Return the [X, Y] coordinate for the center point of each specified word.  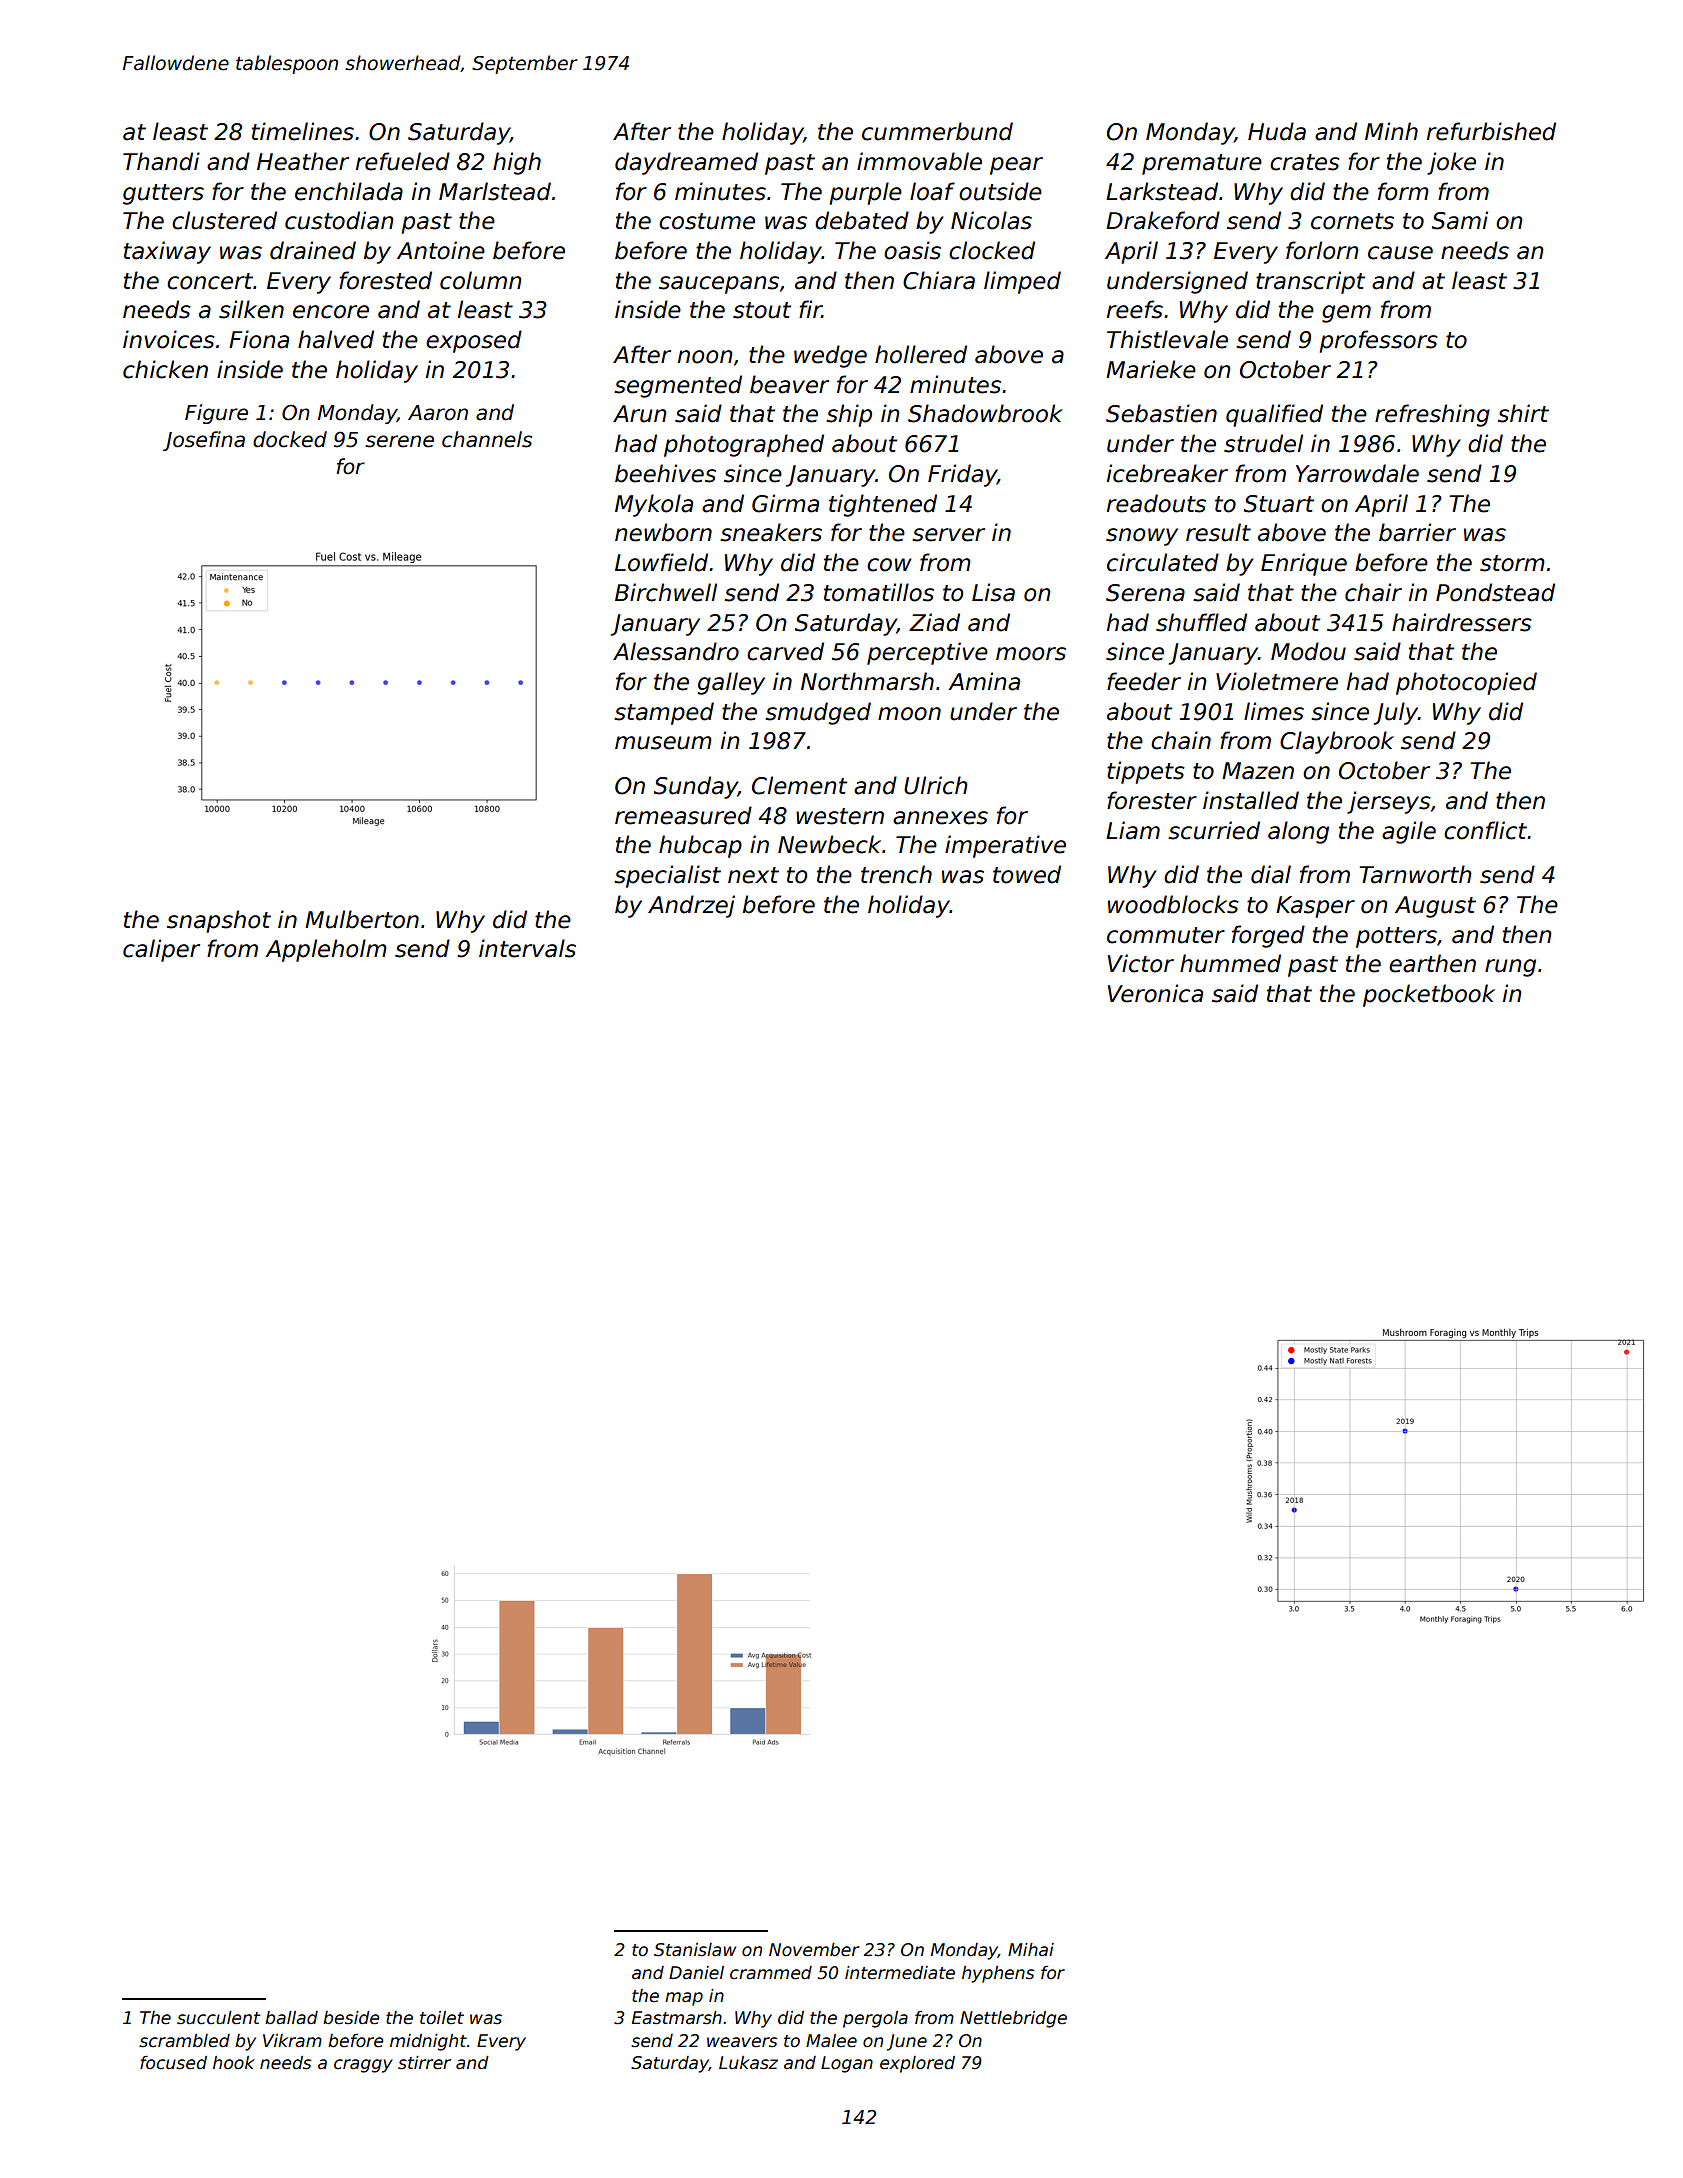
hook [234, 2063]
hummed [1230, 963]
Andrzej [691, 906]
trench [896, 874]
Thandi [161, 161]
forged [1268, 936]
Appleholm [326, 950]
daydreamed [686, 163]
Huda [1277, 131]
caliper [161, 950]
